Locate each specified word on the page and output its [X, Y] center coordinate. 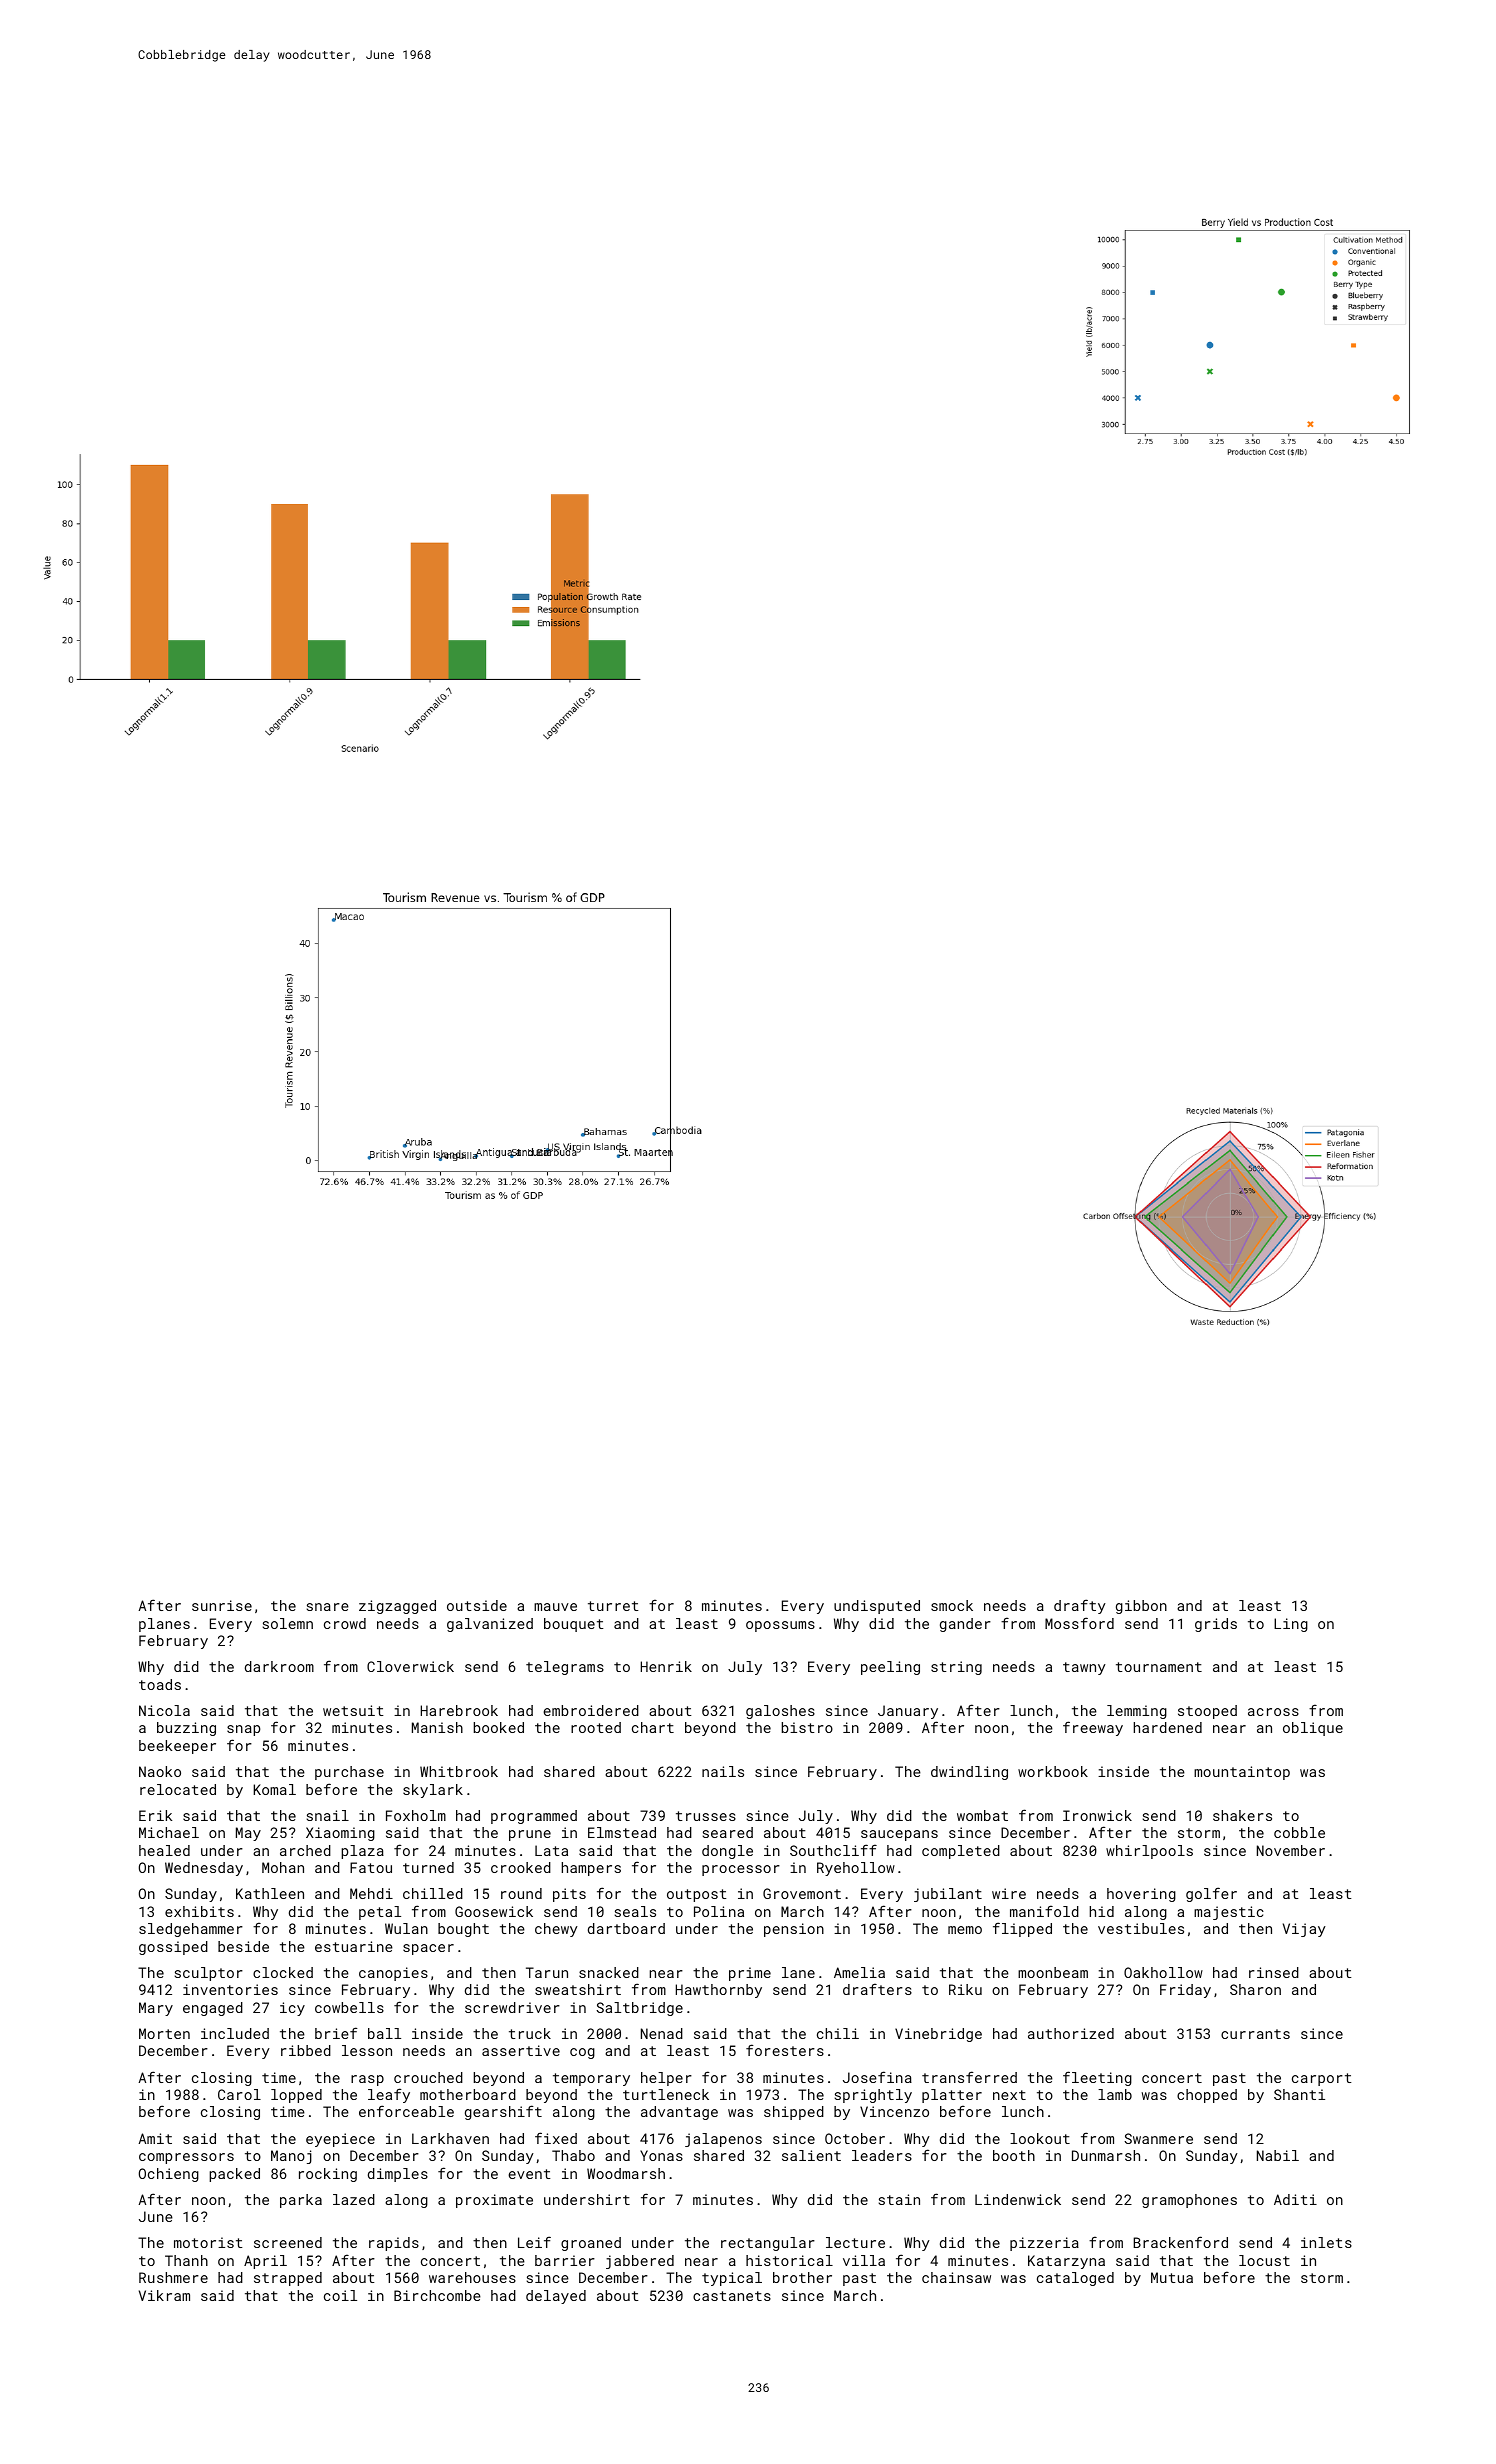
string [956, 1668]
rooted [596, 1727]
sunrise [222, 1605]
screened [288, 2242]
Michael [169, 1832]
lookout [1040, 2138]
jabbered [640, 2262]
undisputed [877, 1607]
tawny [1084, 1668]
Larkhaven [450, 2138]
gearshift [503, 2112]
